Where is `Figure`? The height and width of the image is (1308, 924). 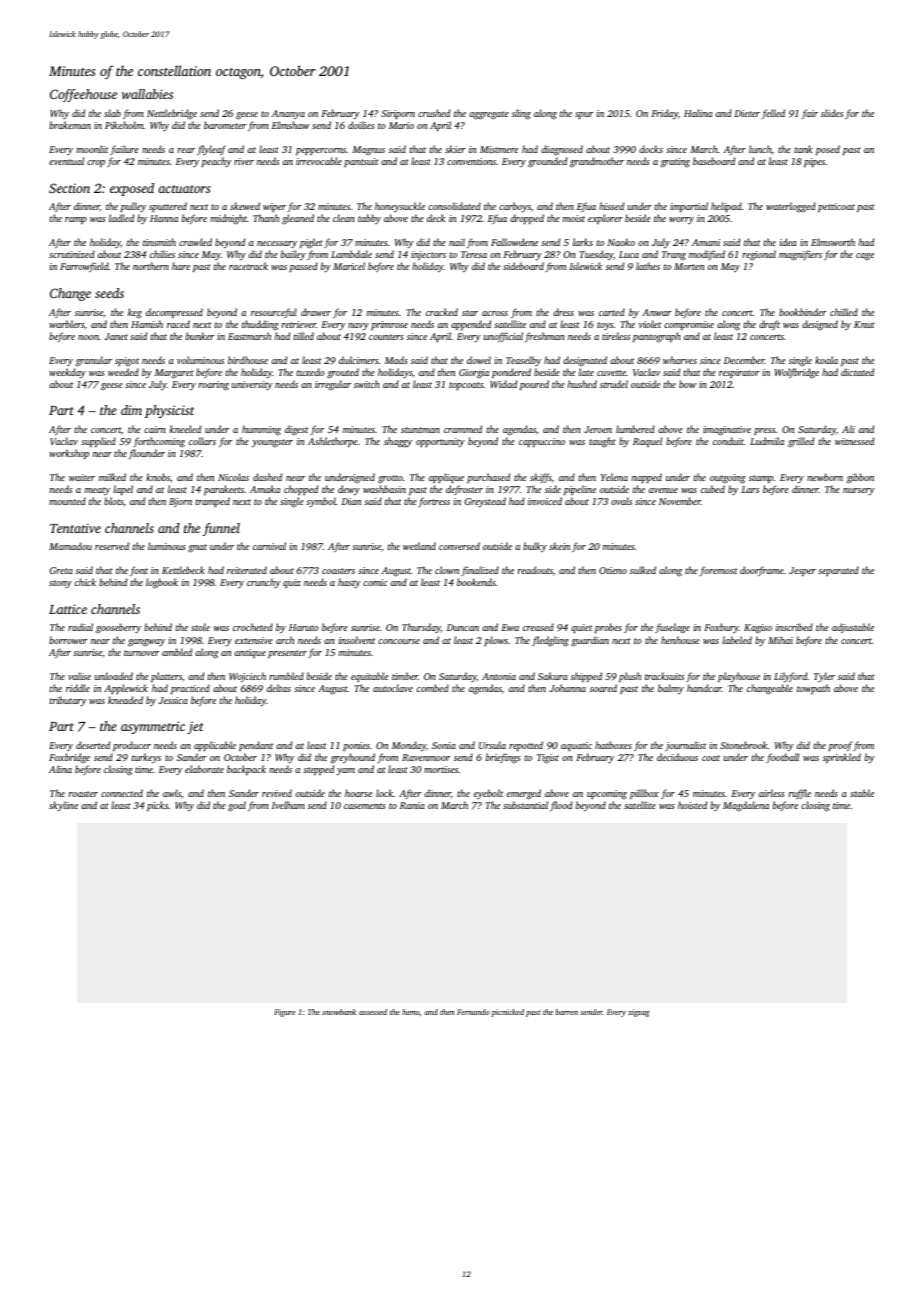
Figure is located at coordinates (284, 1013).
